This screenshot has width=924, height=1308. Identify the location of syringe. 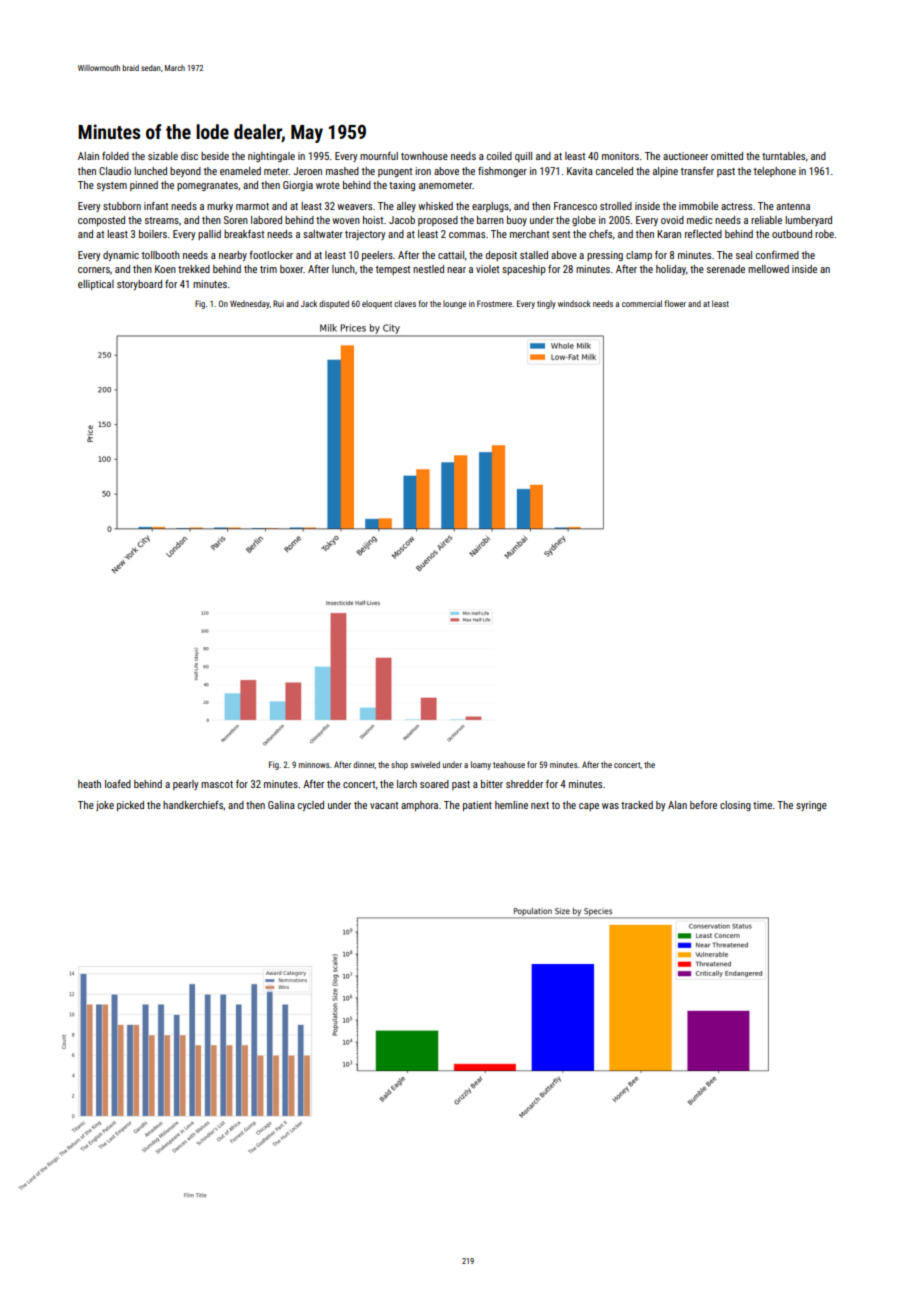
(811, 806).
